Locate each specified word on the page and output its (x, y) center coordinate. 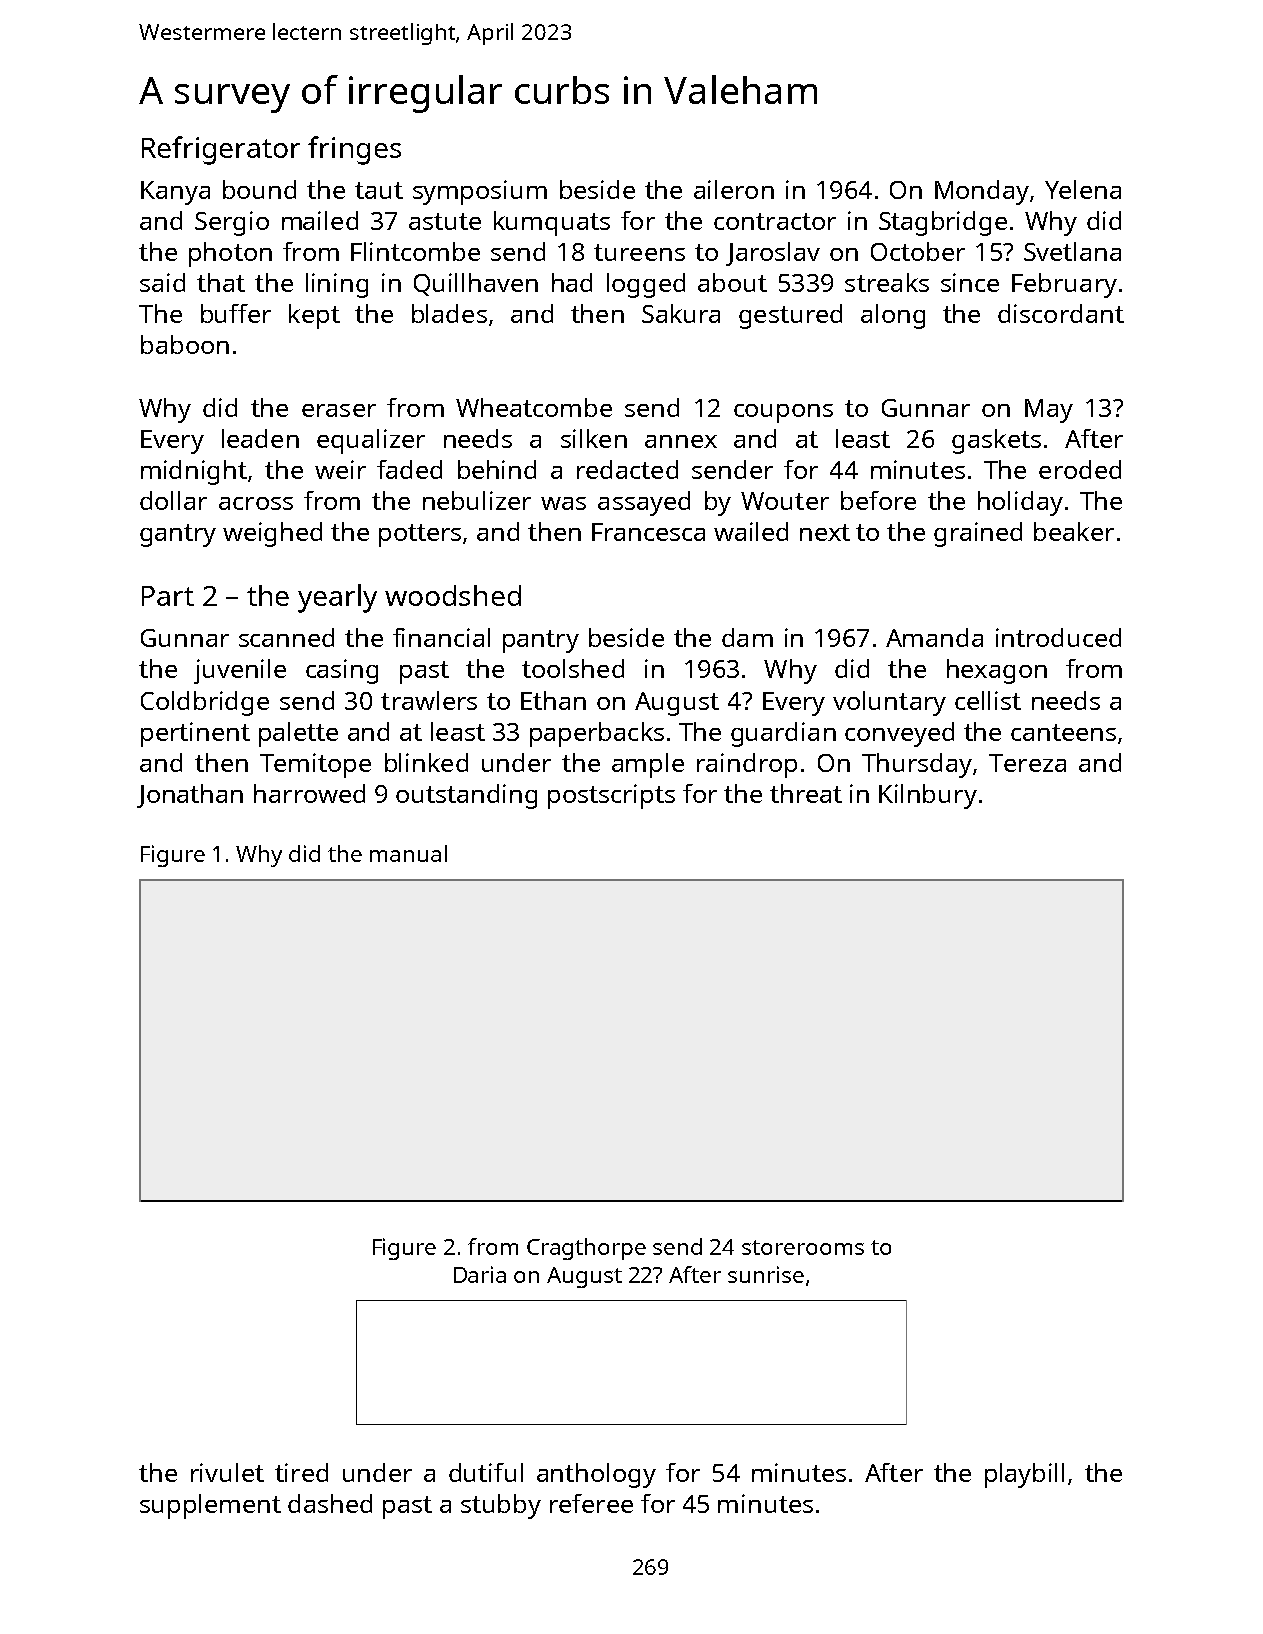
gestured (790, 316)
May (1049, 411)
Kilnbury (928, 796)
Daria (480, 1274)
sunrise (766, 1274)
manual (408, 853)
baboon (185, 344)
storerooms (803, 1247)
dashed (330, 1503)
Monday (982, 192)
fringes (354, 150)
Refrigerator (221, 150)
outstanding (466, 796)
